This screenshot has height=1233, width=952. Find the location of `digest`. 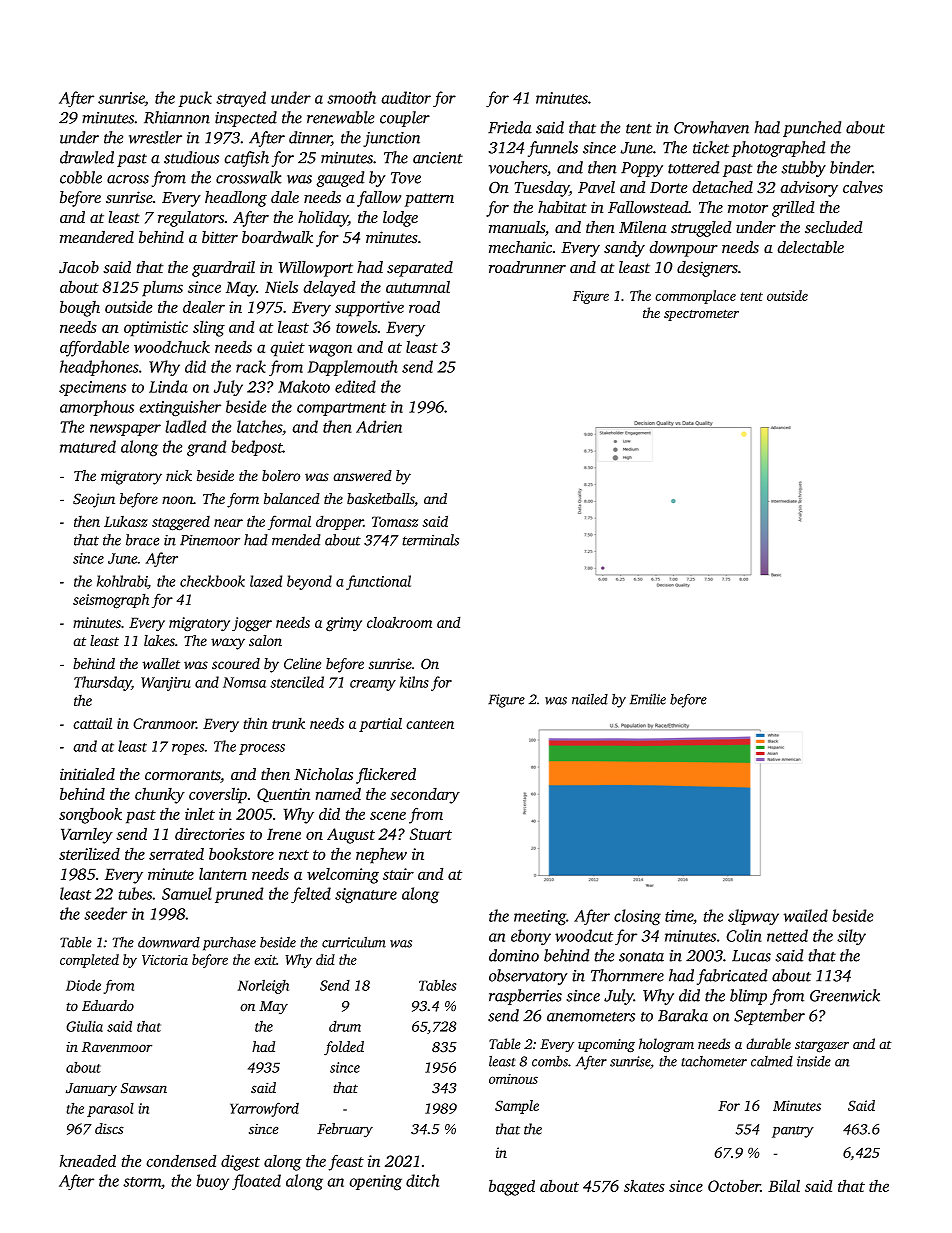

digest is located at coordinates (240, 1162).
